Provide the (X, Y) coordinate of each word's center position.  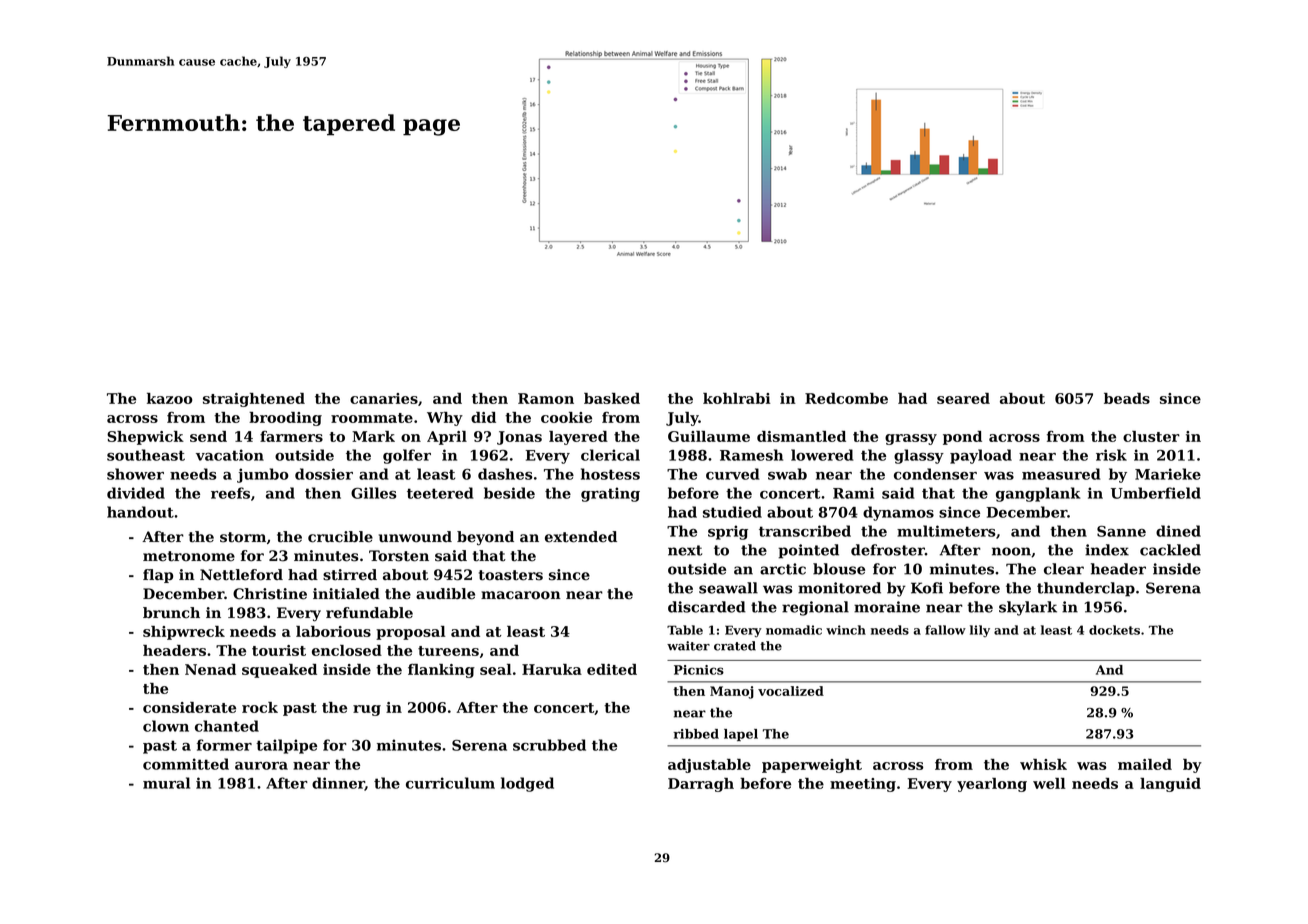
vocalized (791, 691)
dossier (324, 474)
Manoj (732, 692)
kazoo (169, 398)
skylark (1028, 608)
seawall (728, 588)
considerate (189, 707)
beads (1127, 398)
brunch (171, 613)
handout (140, 512)
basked (612, 398)
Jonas (519, 438)
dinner (338, 784)
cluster (1151, 436)
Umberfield (1156, 493)
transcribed (805, 531)
